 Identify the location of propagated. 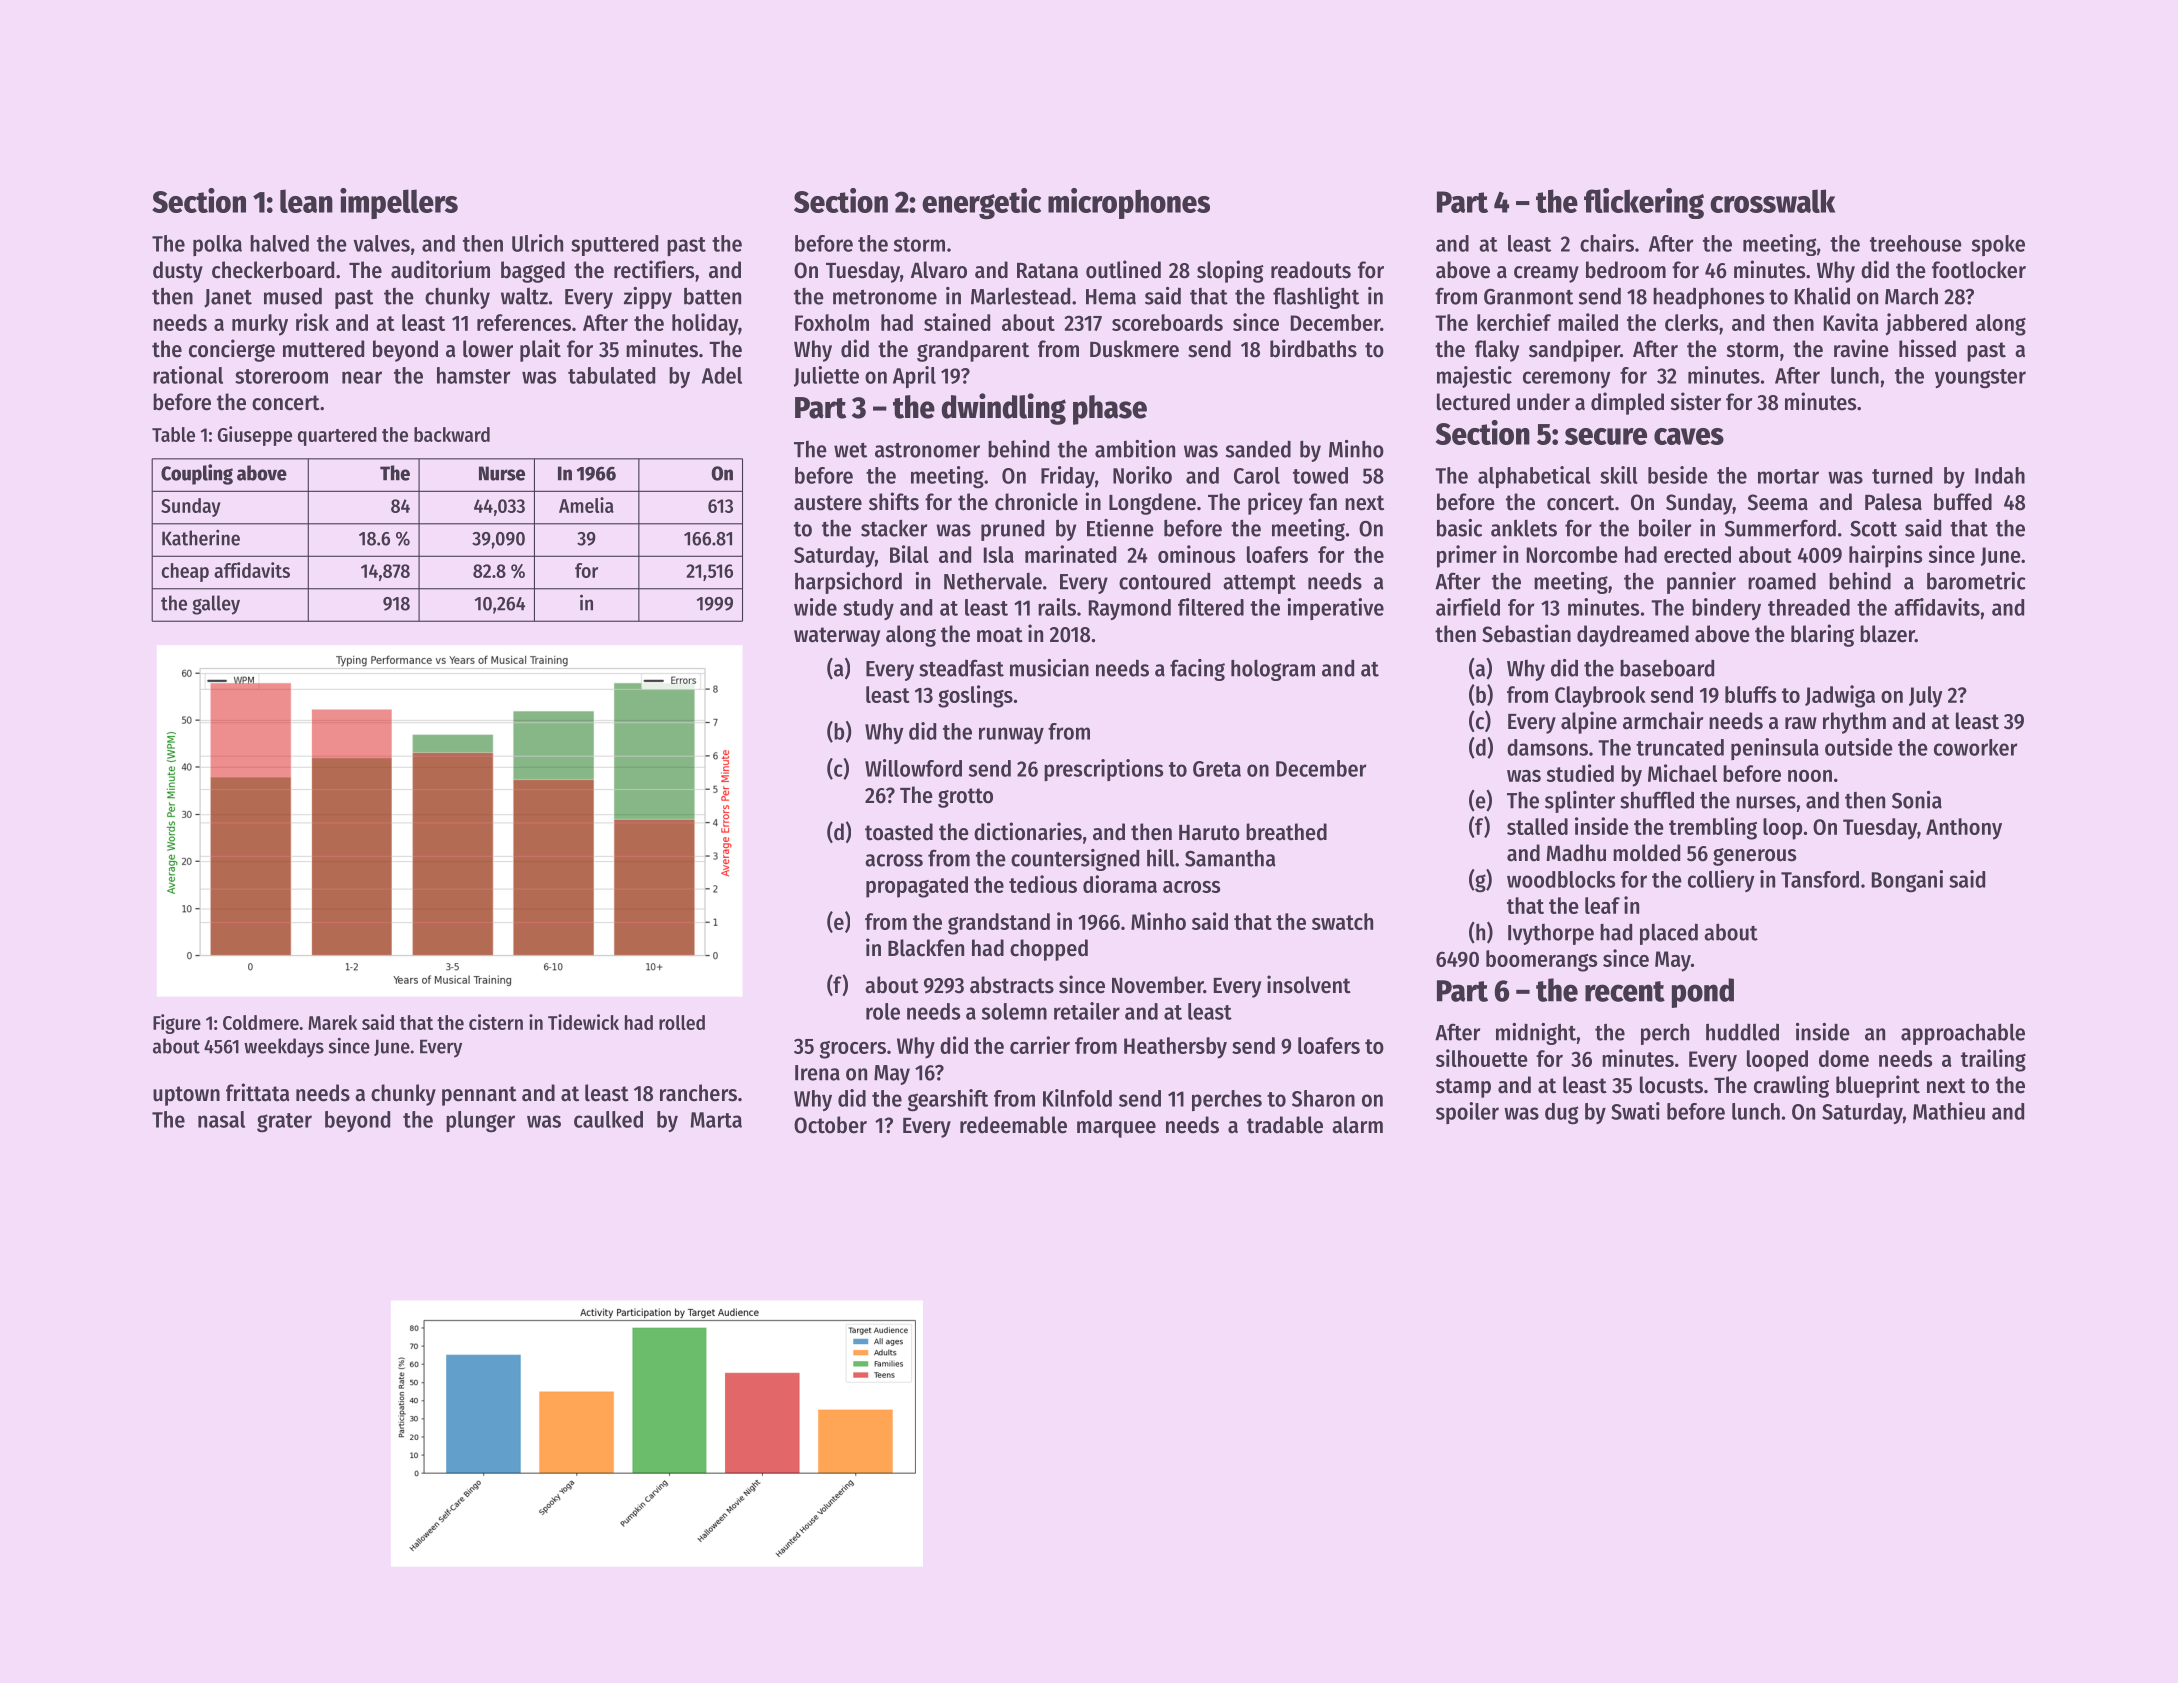
(917, 887).
